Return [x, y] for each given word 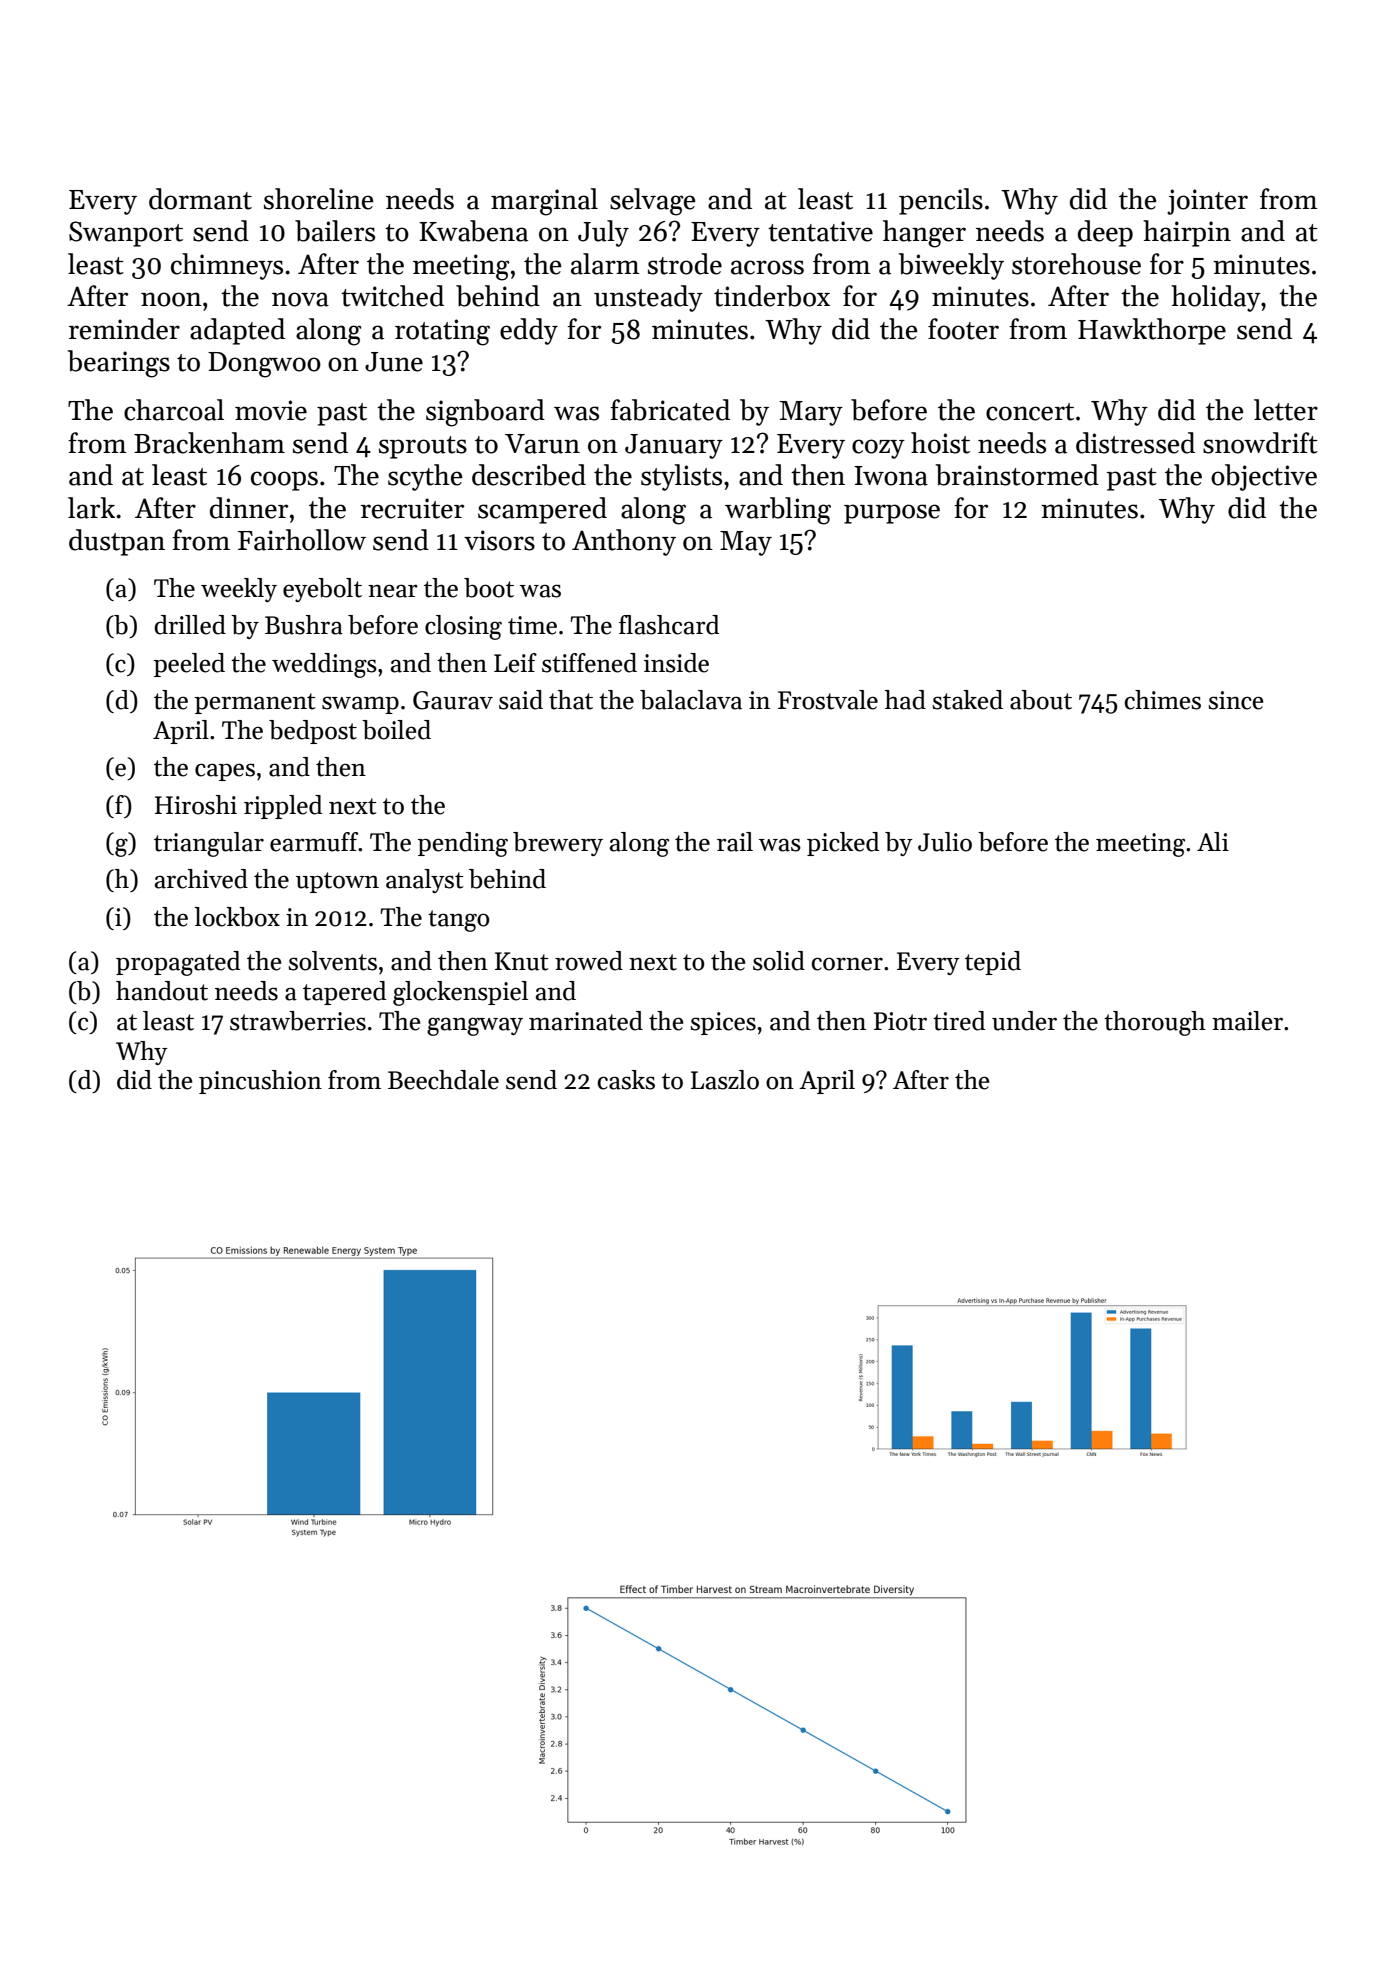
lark [91, 508]
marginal [544, 202]
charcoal [174, 410]
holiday [1216, 298]
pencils [941, 201]
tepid [993, 963]
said [521, 700]
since [1236, 700]
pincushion [260, 1082]
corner [847, 964]
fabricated [670, 410]
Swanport [126, 234]
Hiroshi [196, 805]
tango [458, 921]
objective [1264, 477]
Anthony [624, 542]
